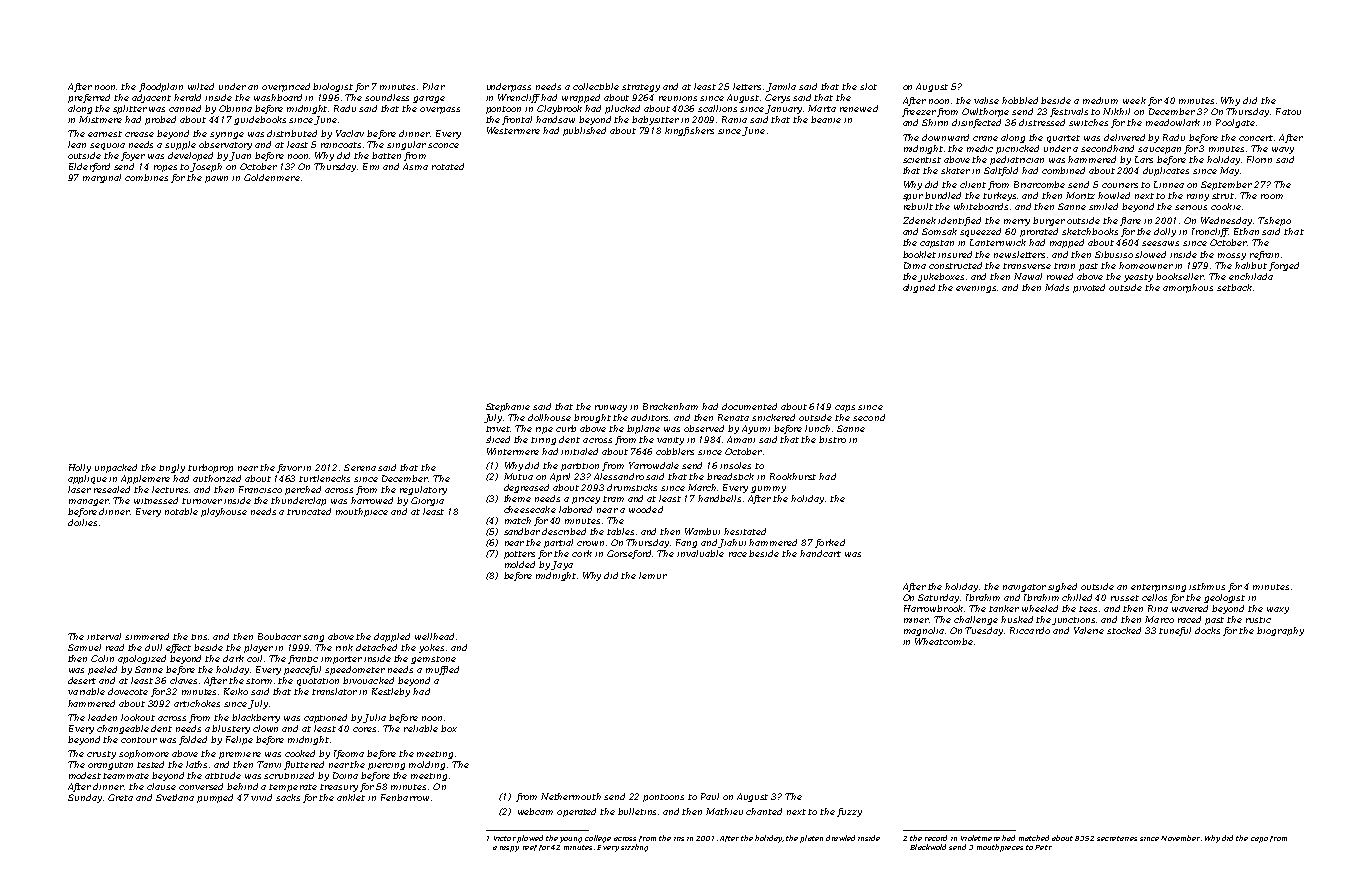 This image has height=887, width=1372. Describe the element at coordinates (1040, 608) in the image. I see `wheeled` at that location.
